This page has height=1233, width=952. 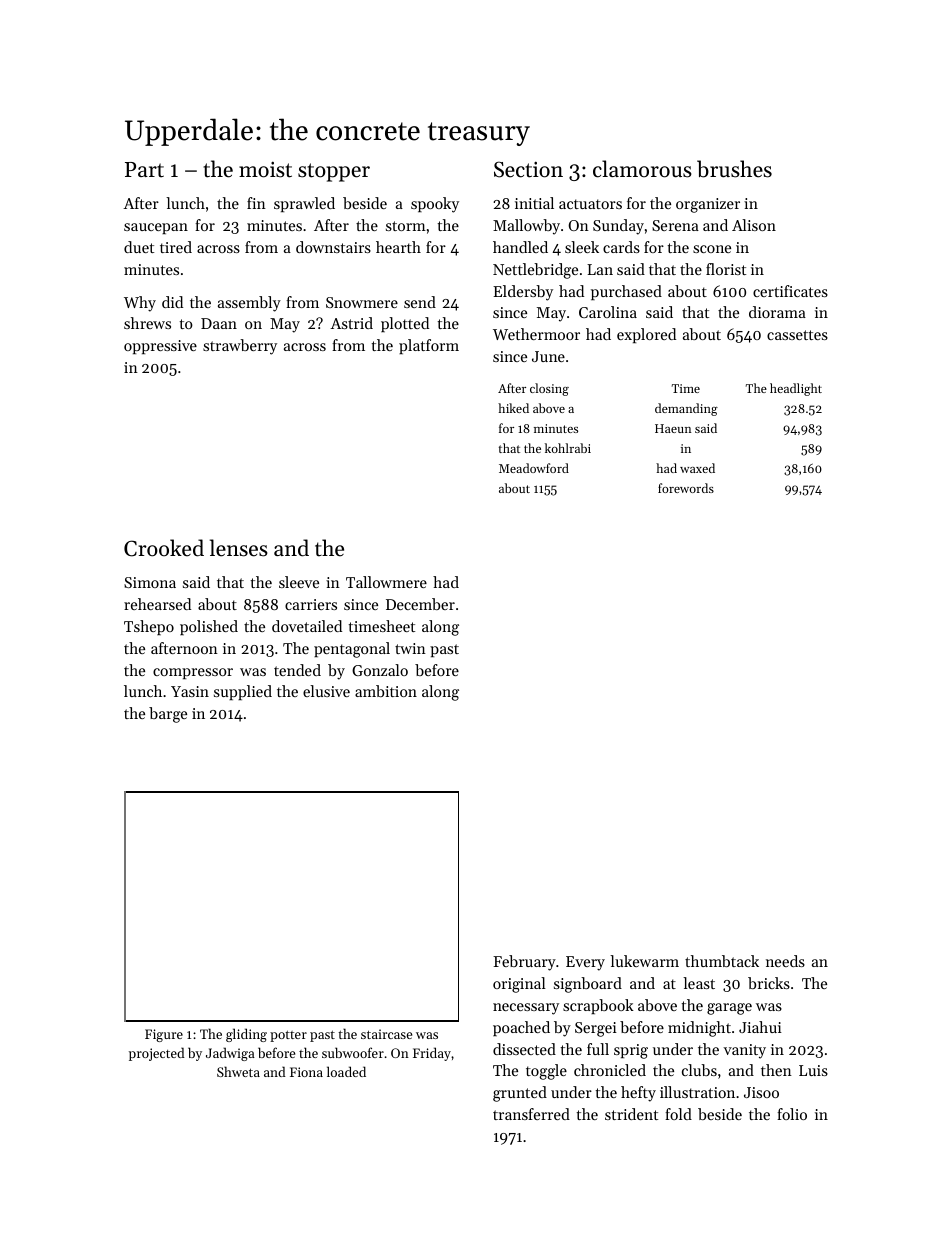 I want to click on Shweta, so click(x=238, y=1071).
